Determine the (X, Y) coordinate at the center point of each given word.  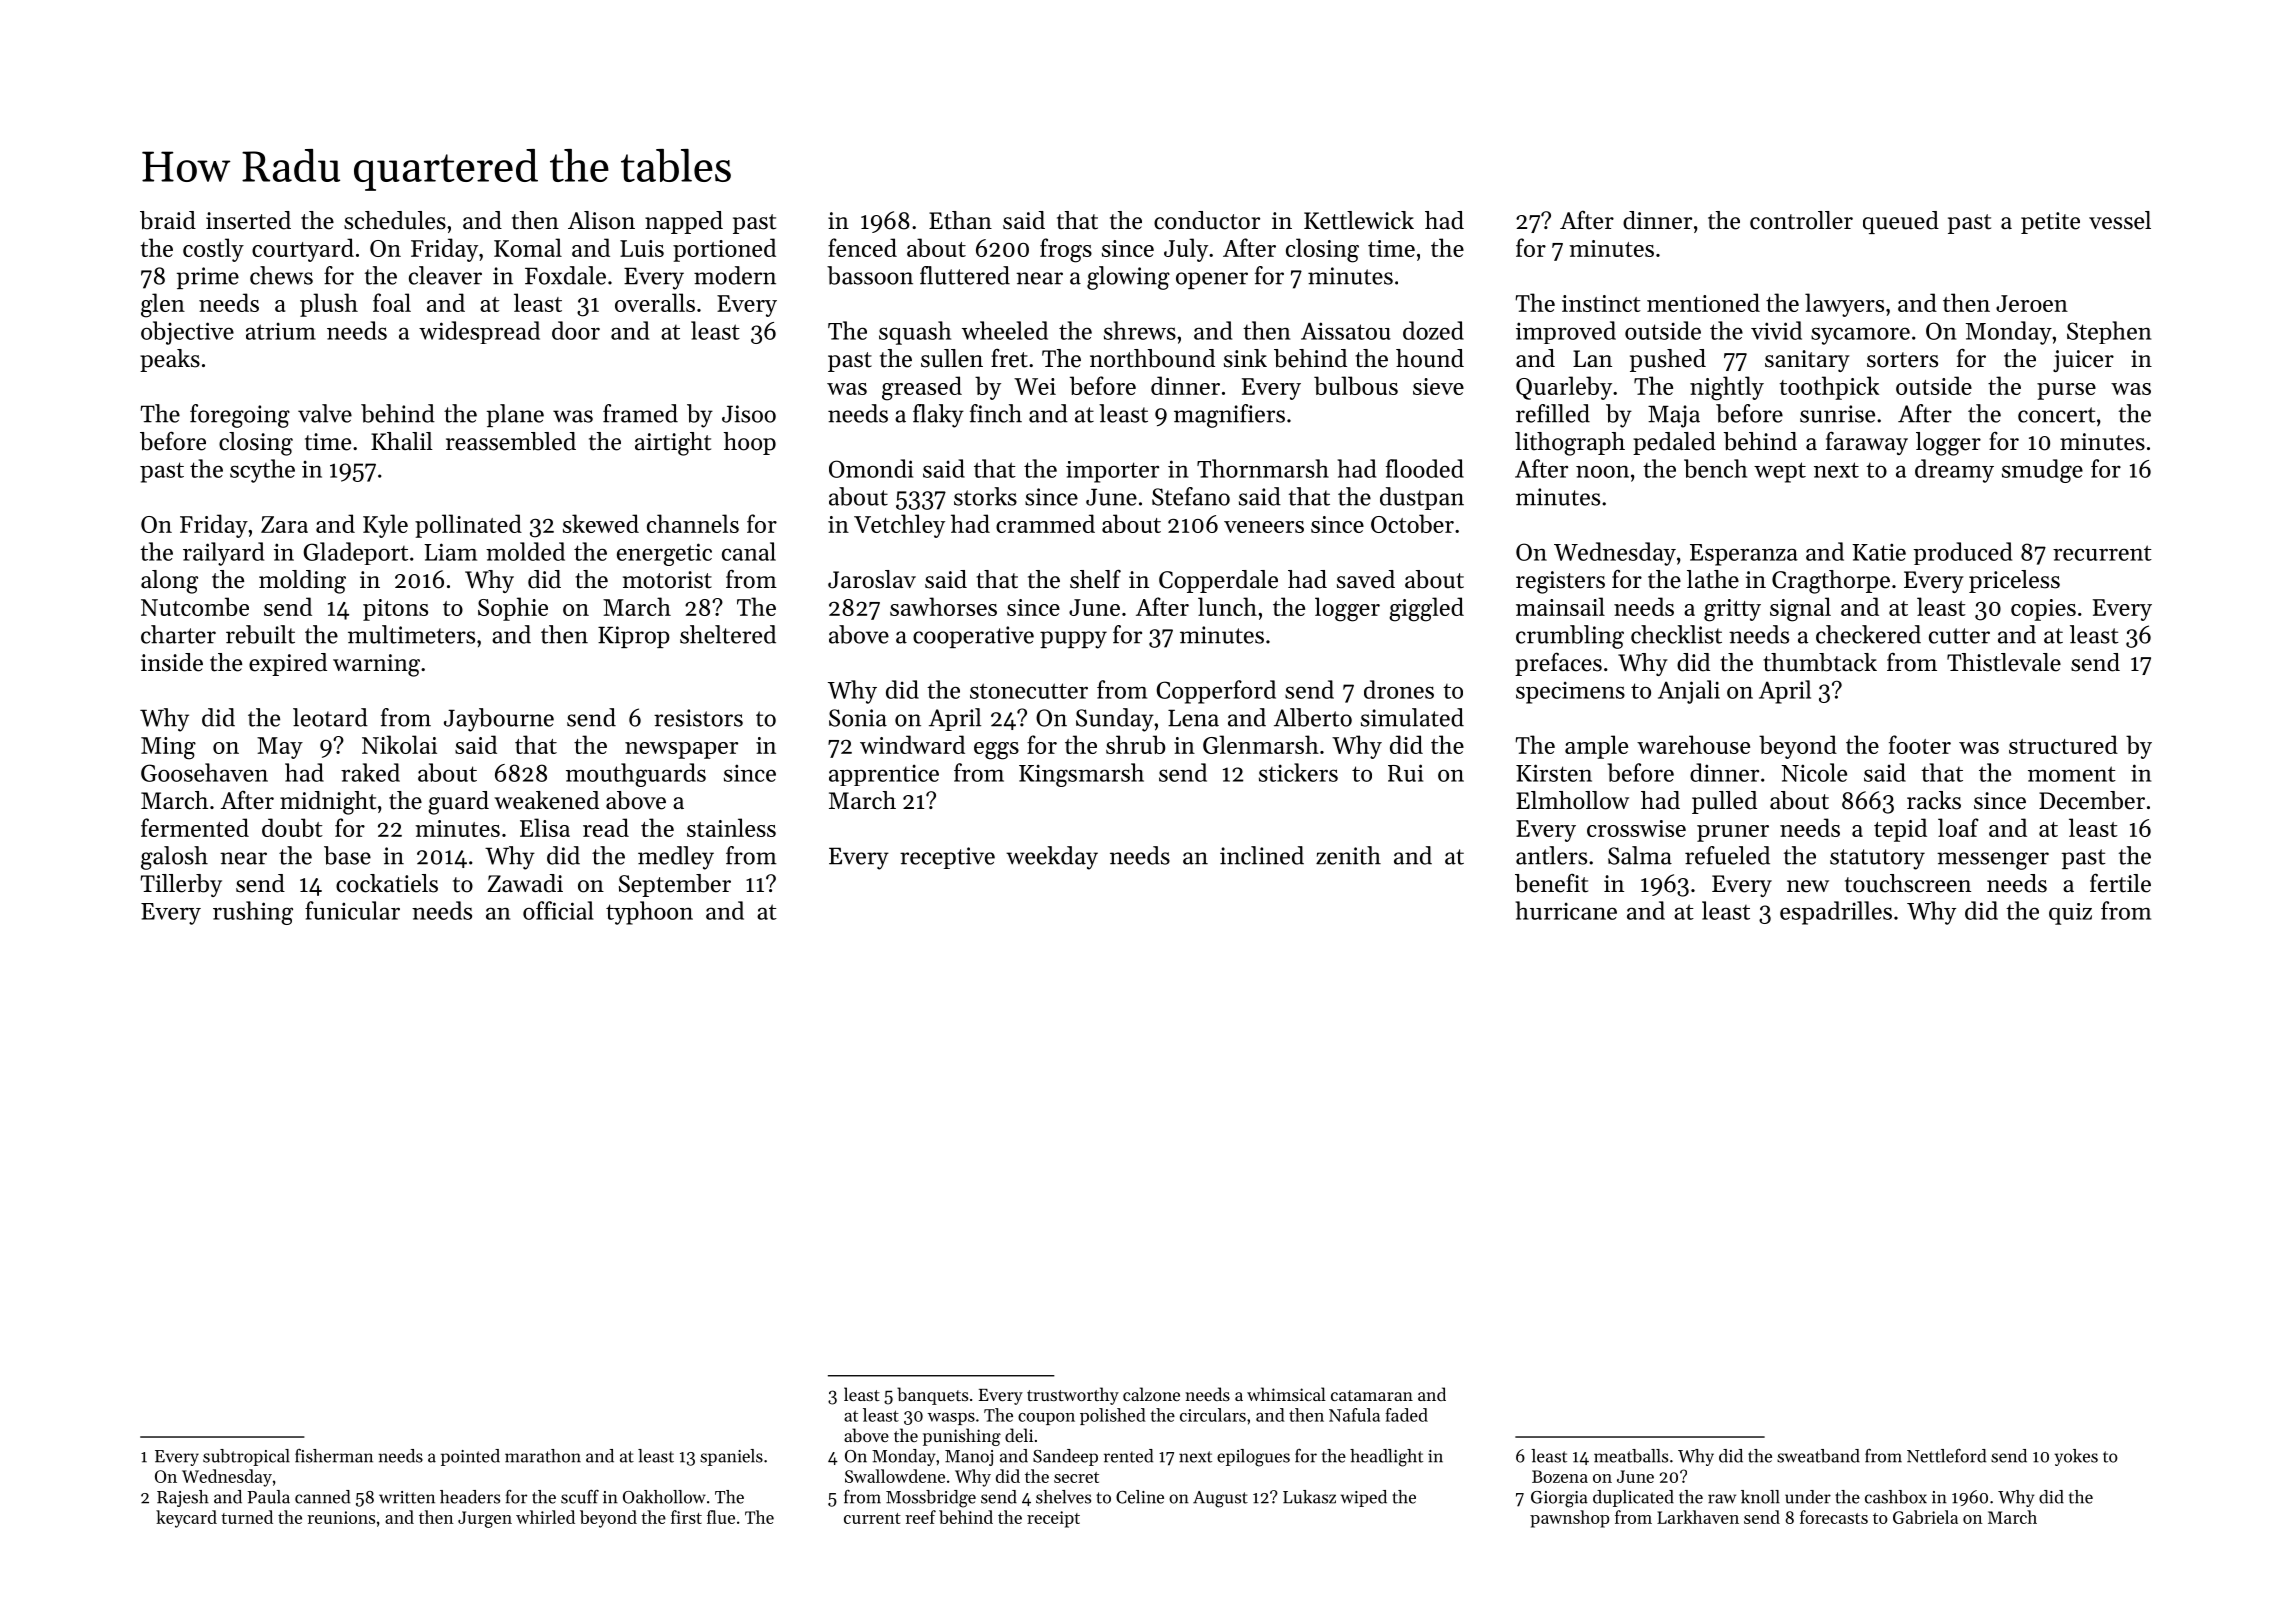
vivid (1776, 330)
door (576, 330)
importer (1112, 472)
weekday (1052, 858)
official (558, 910)
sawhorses (943, 606)
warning (376, 665)
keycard (186, 1519)
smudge (2042, 471)
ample (1596, 747)
